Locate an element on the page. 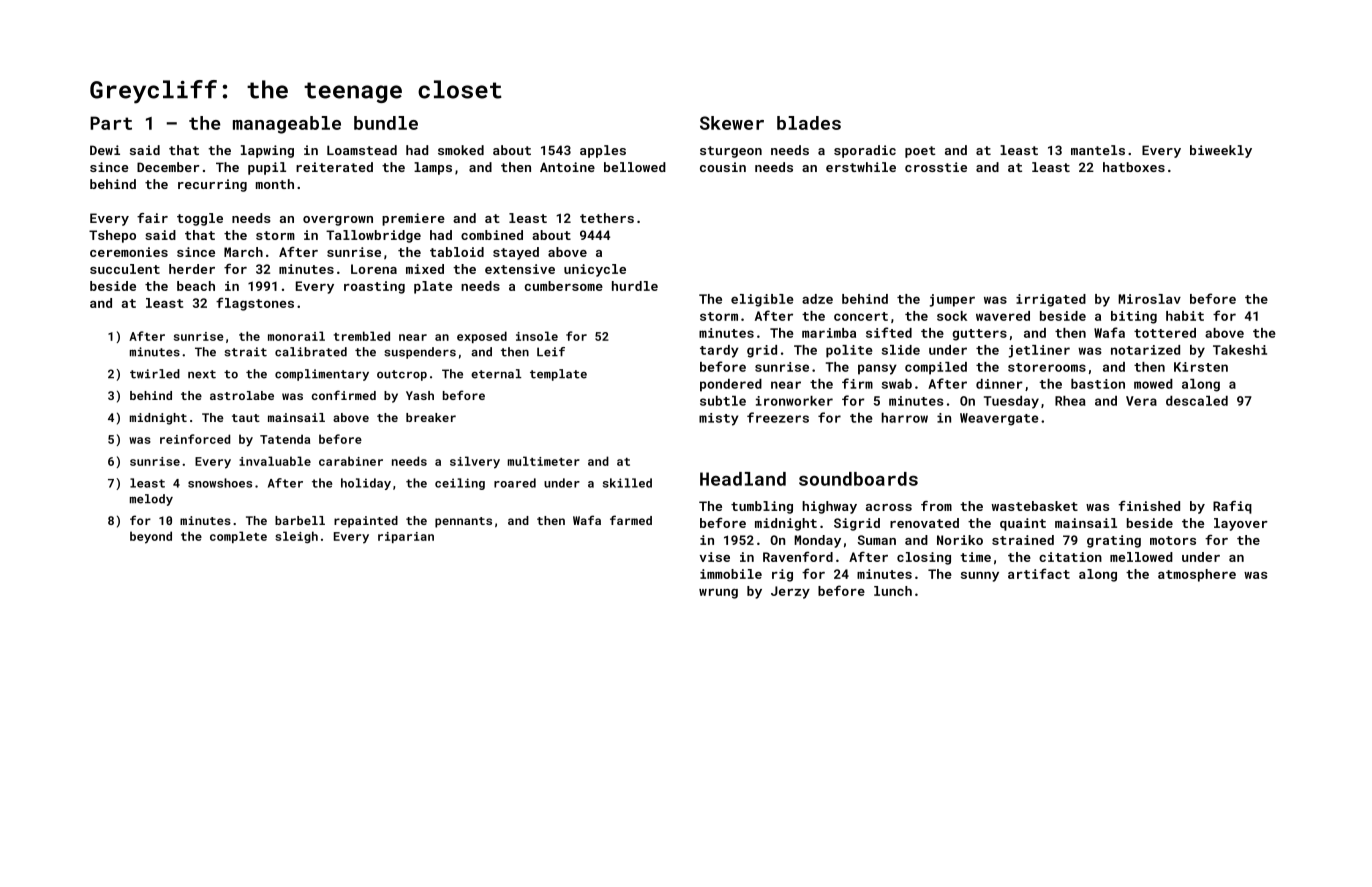 This image has height=887, width=1372. mantels is located at coordinates (1098, 150).
